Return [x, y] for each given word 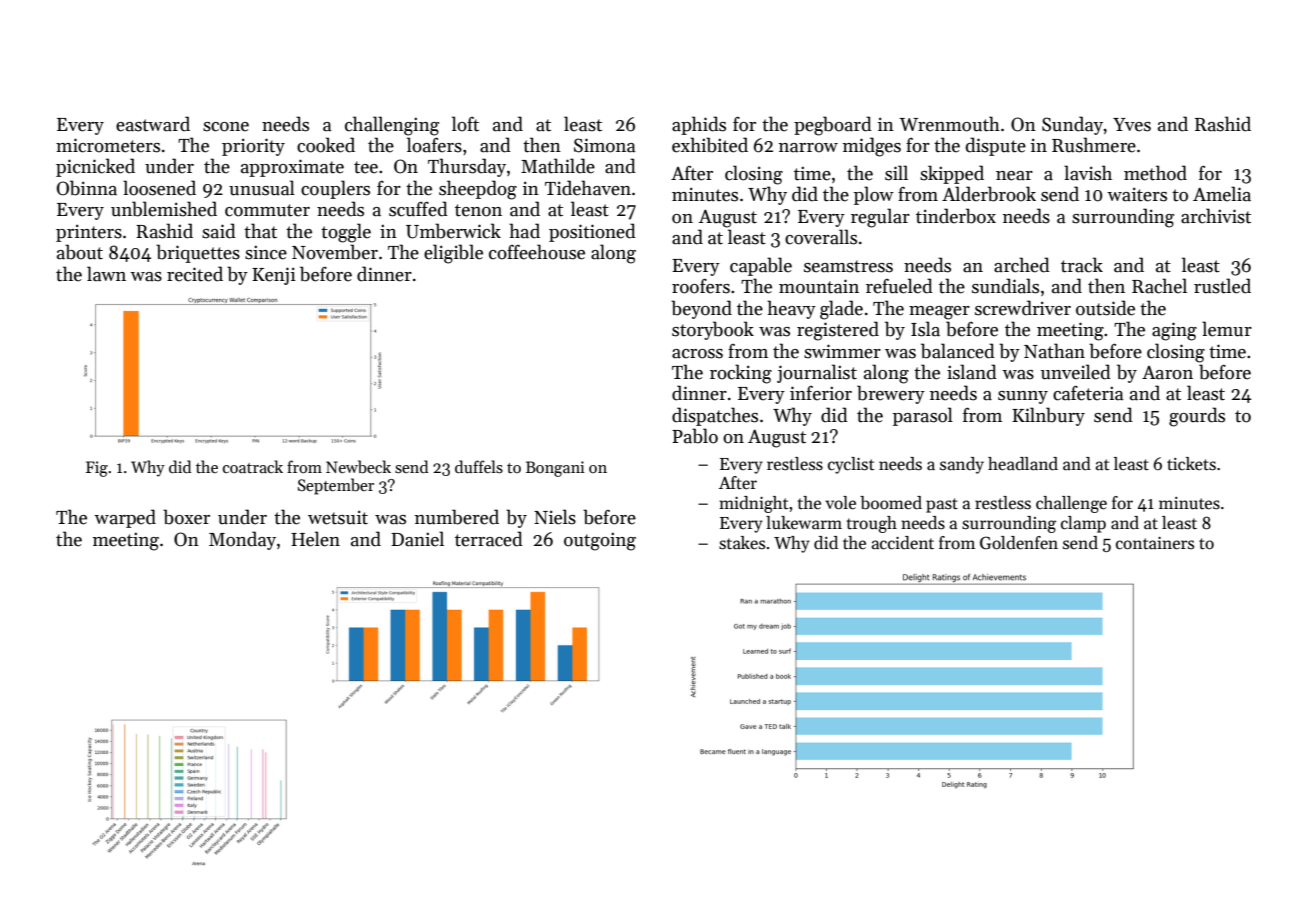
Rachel [1159, 286]
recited [195, 274]
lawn [106, 274]
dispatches [715, 416]
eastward [153, 124]
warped [125, 518]
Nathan [1054, 351]
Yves [1132, 125]
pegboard [833, 126]
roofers [701, 286]
